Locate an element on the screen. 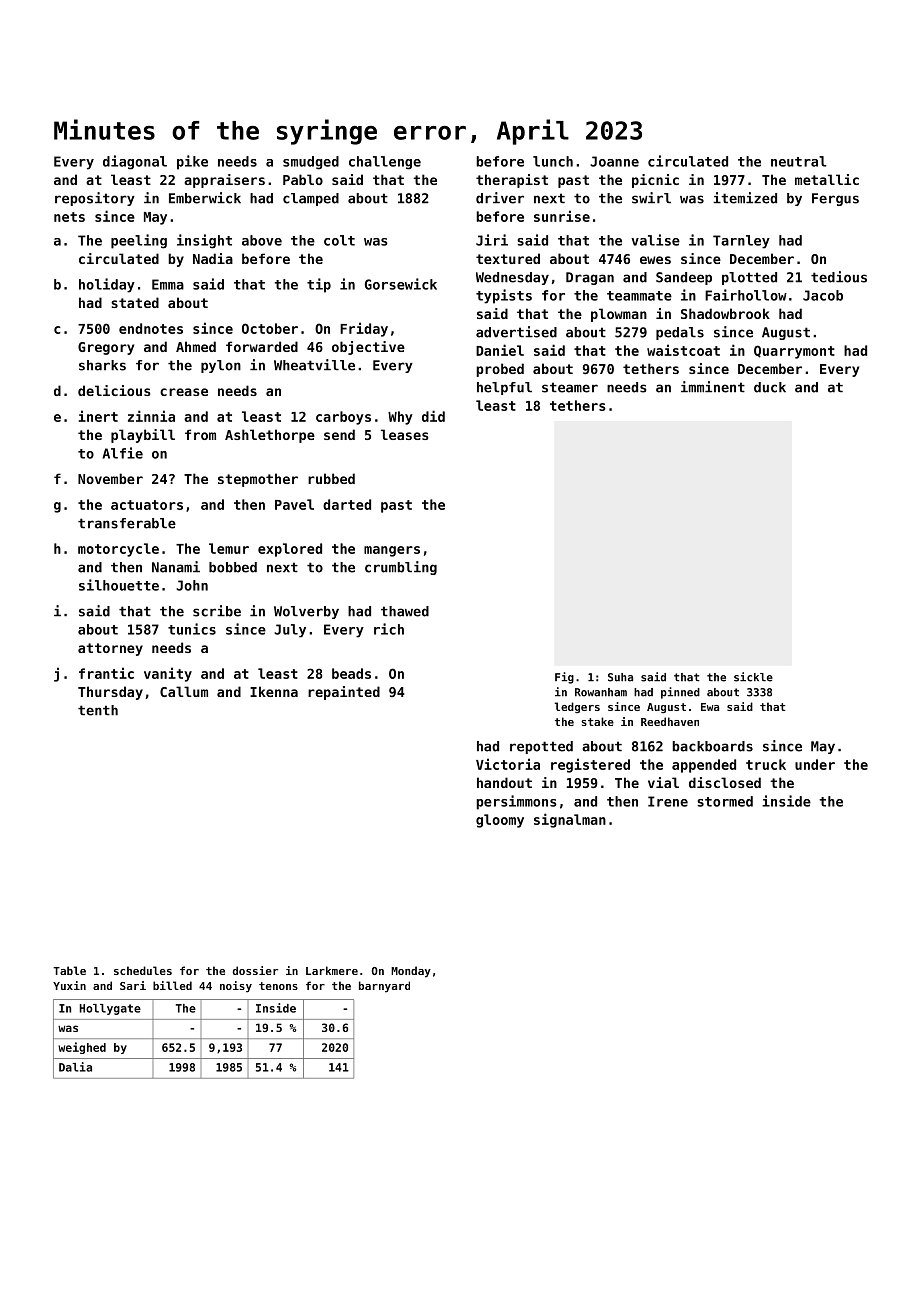 Image resolution: width=924 pixels, height=1308 pixels. Friday is located at coordinates (364, 329).
